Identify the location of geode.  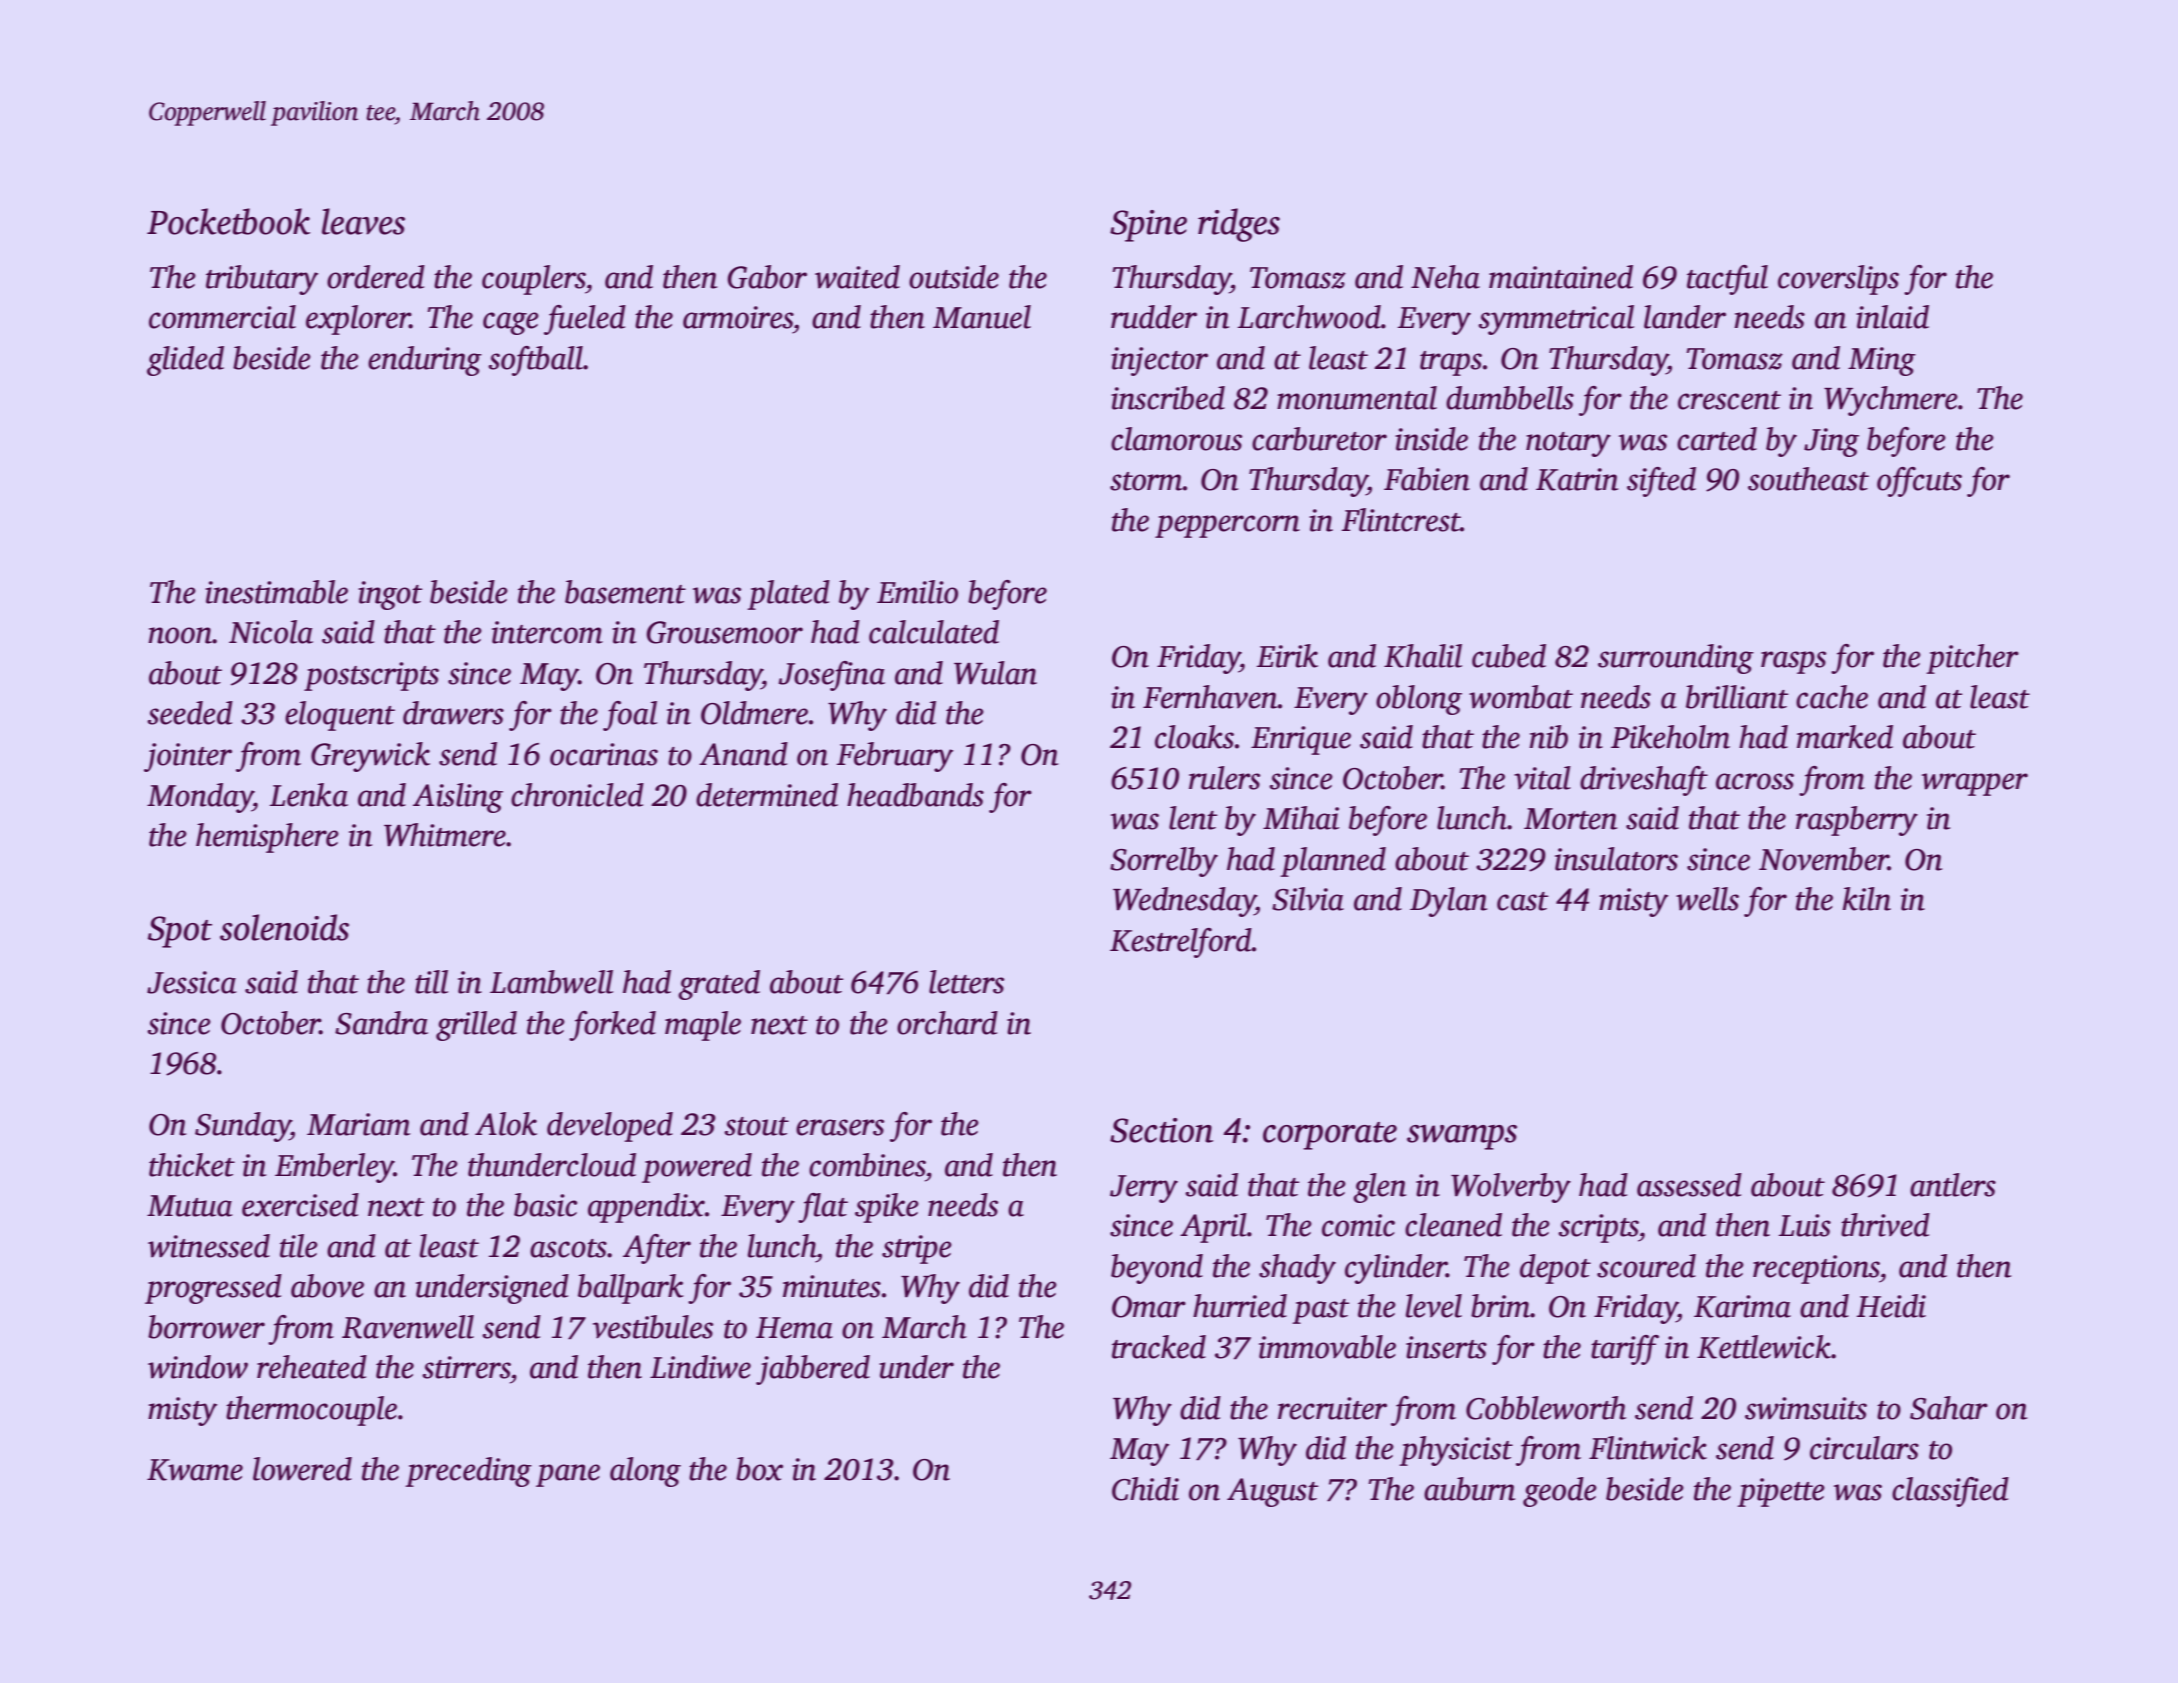
(1560, 1492).
